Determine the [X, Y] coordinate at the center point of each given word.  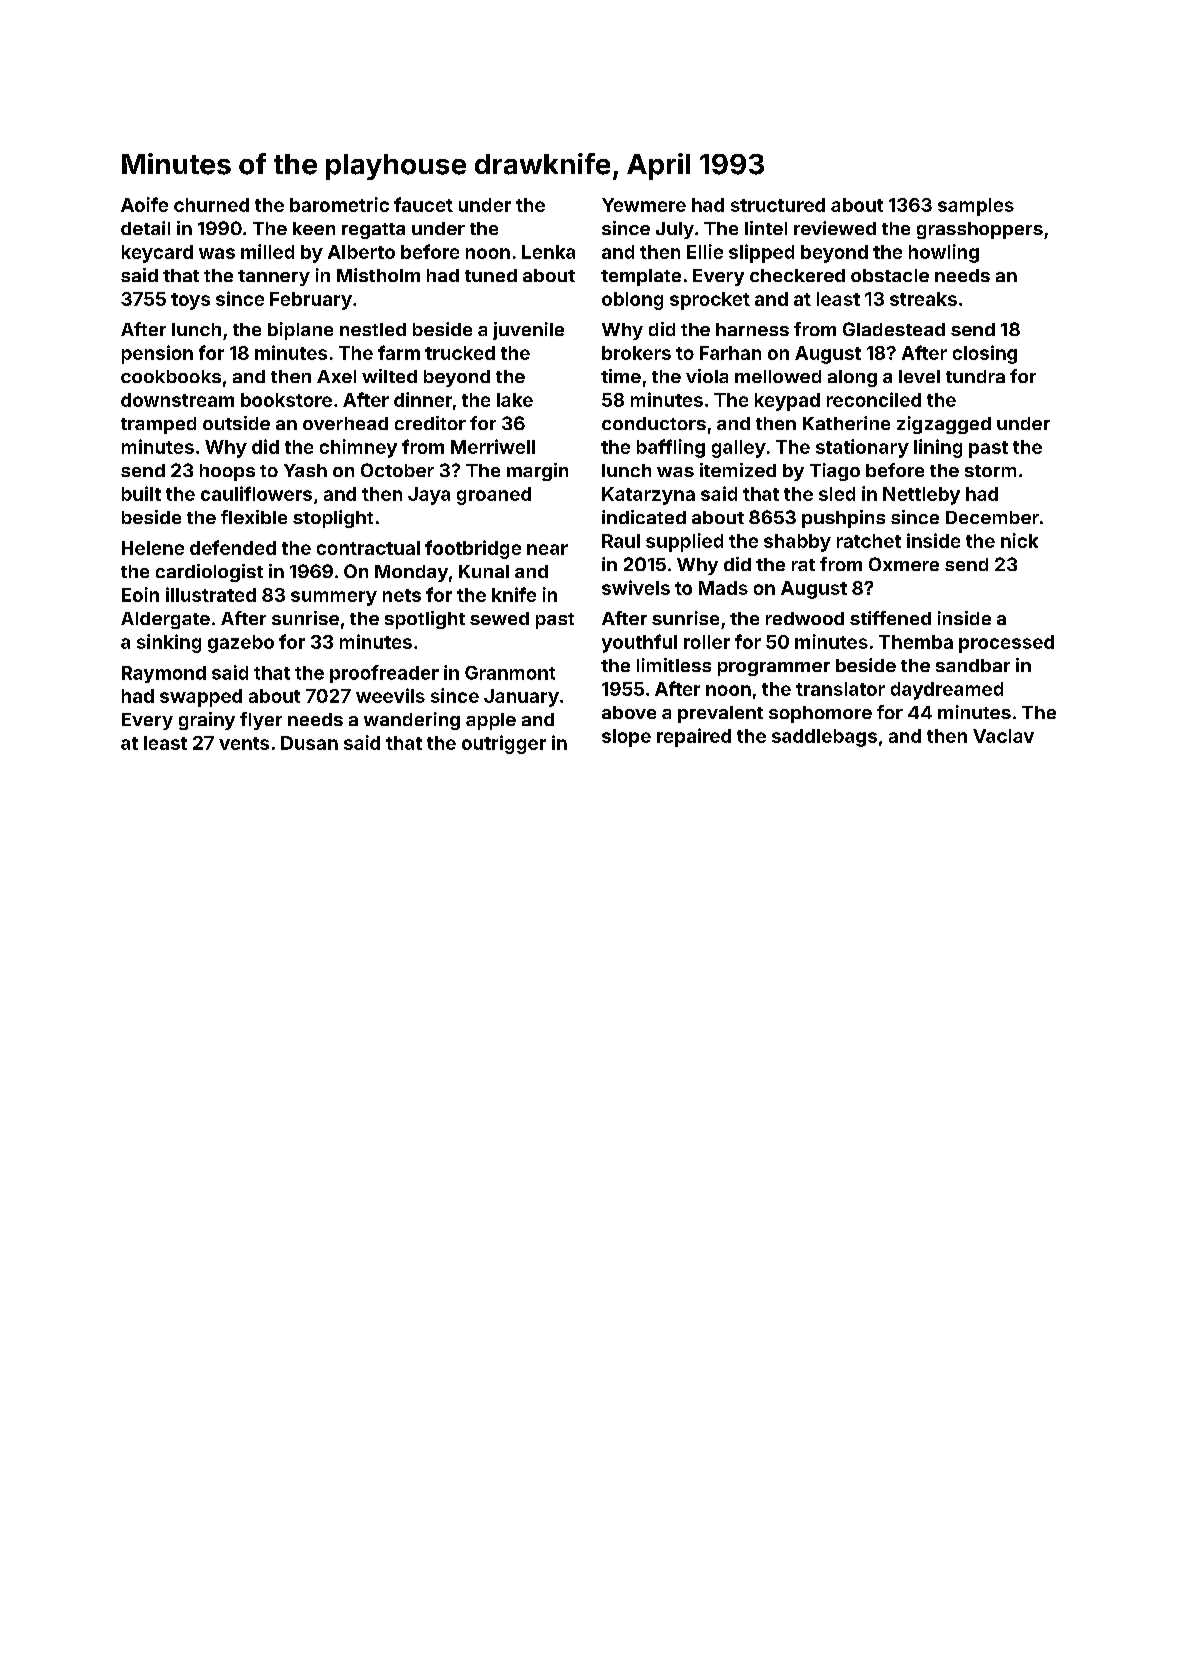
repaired [694, 737]
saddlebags [824, 738]
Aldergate [165, 620]
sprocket [710, 301]
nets [402, 595]
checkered [797, 275]
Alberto [361, 252]
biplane [300, 331]
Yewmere [644, 205]
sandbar [973, 665]
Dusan [309, 743]
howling [944, 253]
